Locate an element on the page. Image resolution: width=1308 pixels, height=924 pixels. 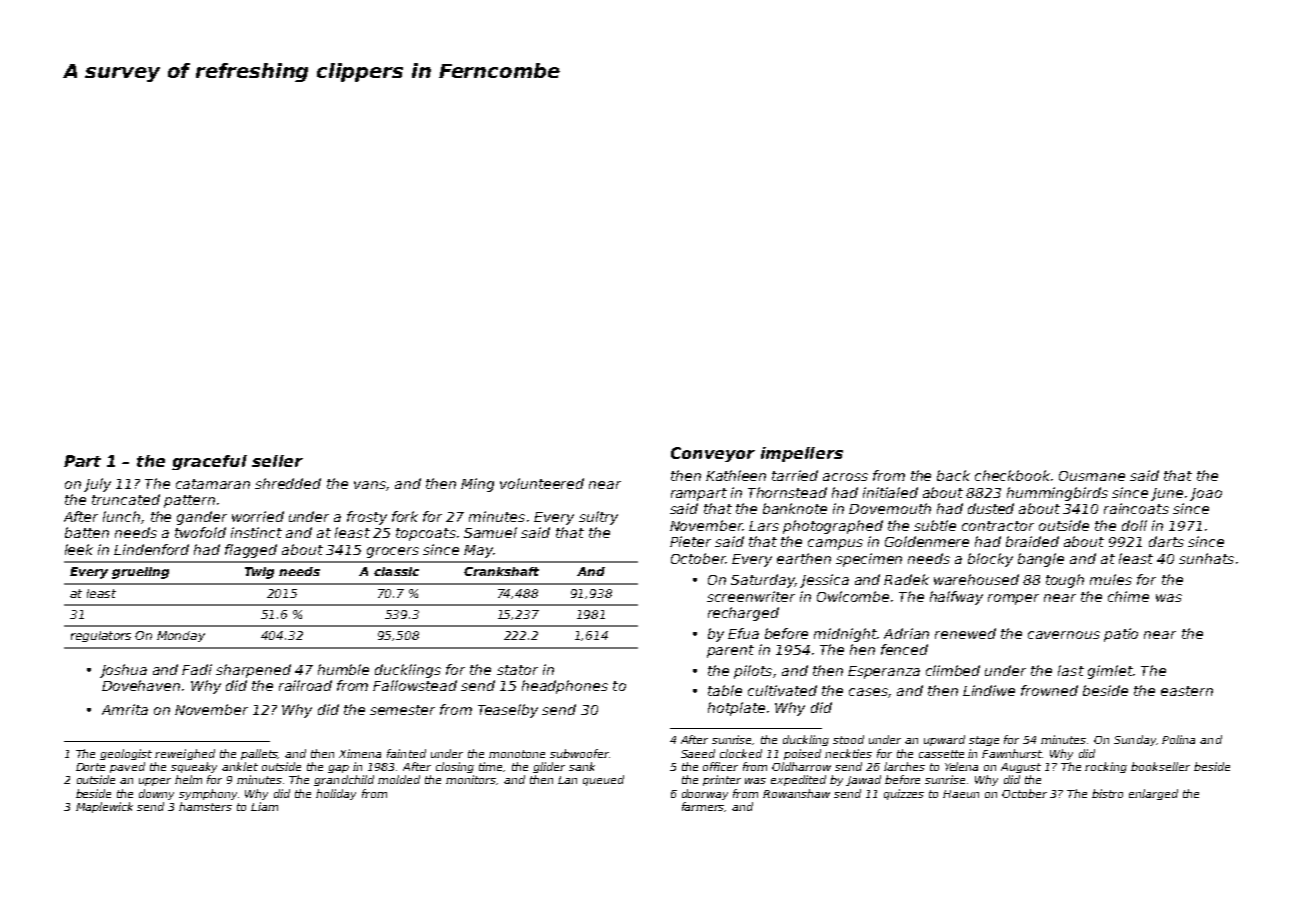
catamaran is located at coordinates (213, 484).
